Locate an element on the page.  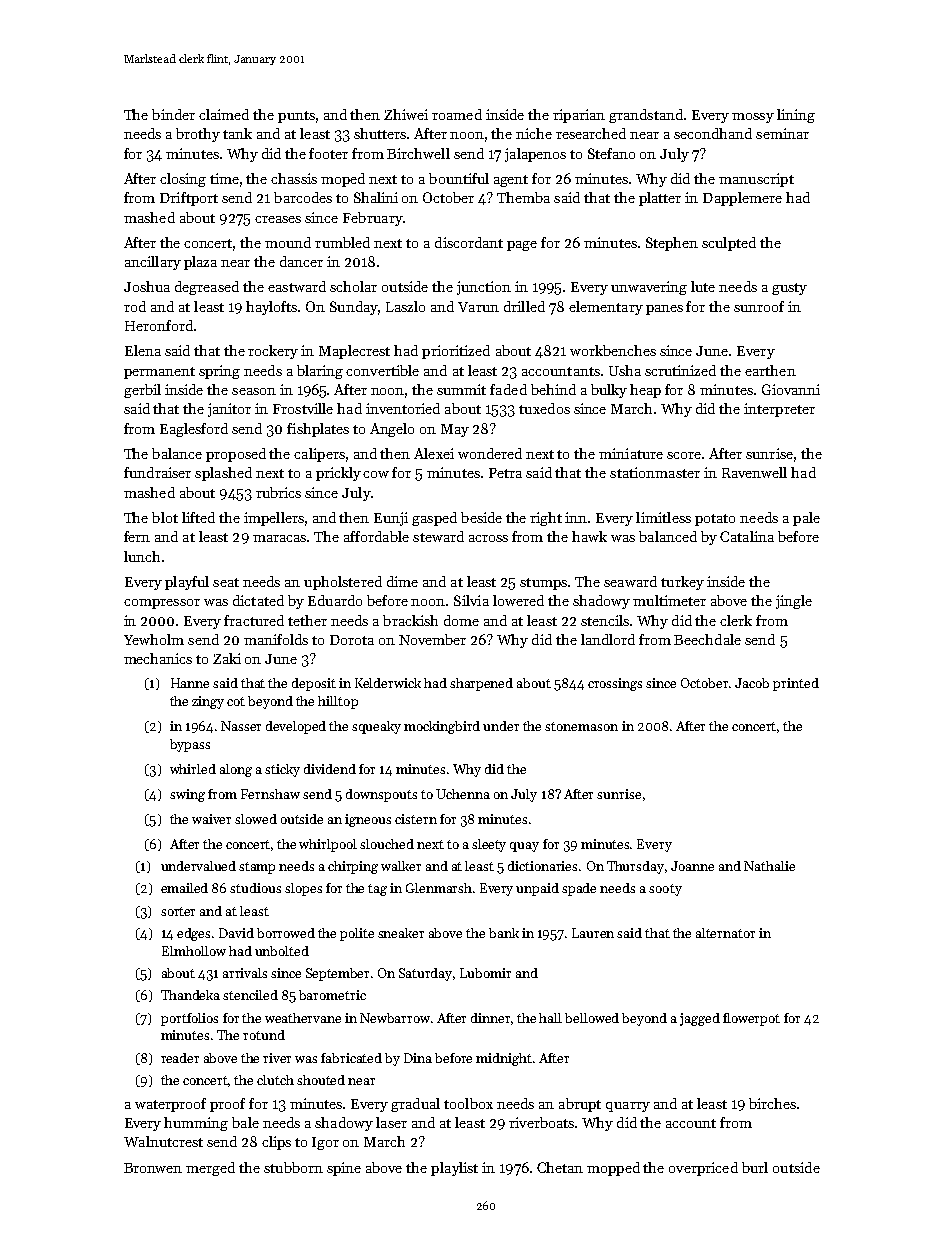
lining is located at coordinates (796, 116).
